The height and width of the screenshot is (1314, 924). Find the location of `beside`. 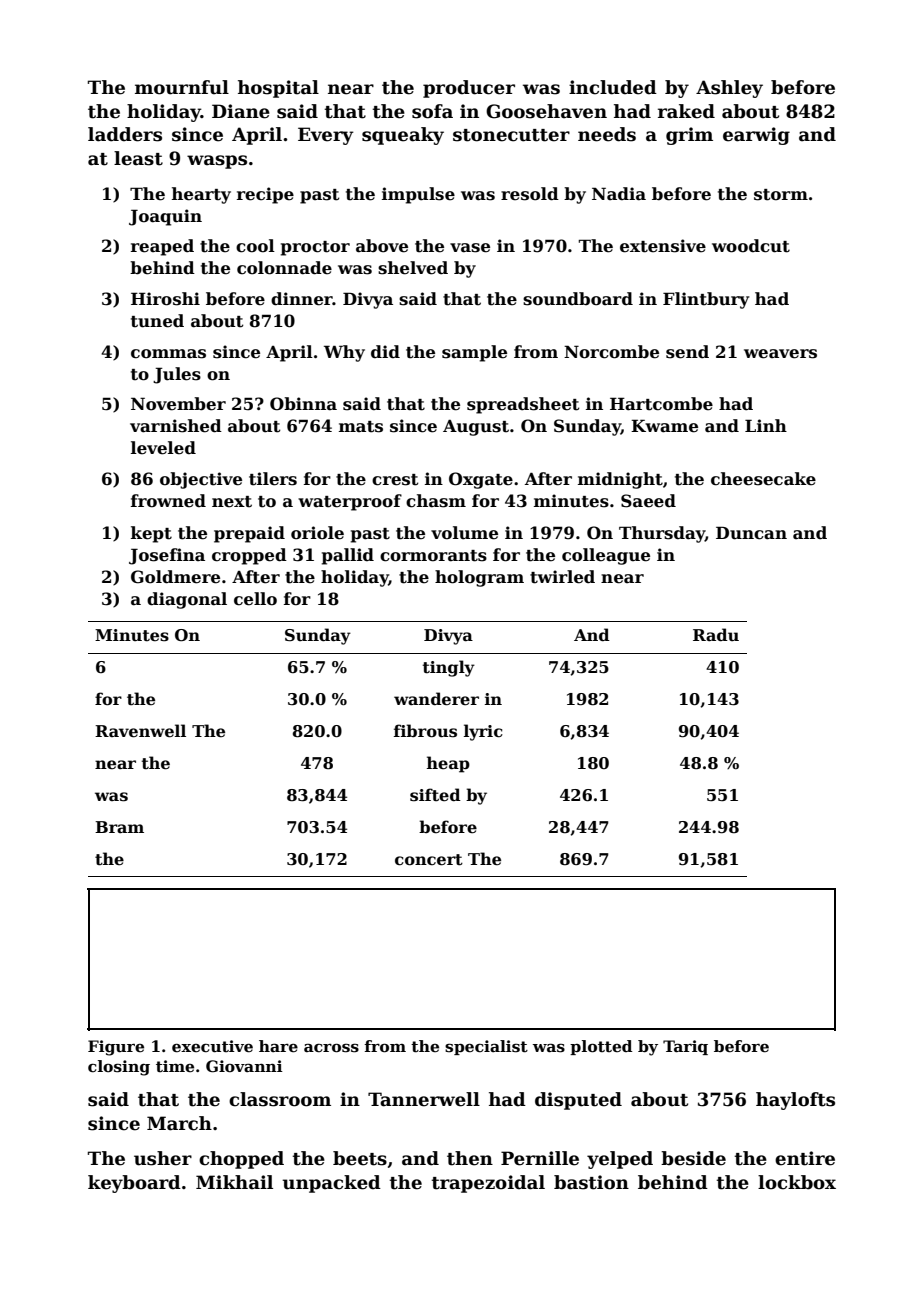

beside is located at coordinates (693, 1158).
